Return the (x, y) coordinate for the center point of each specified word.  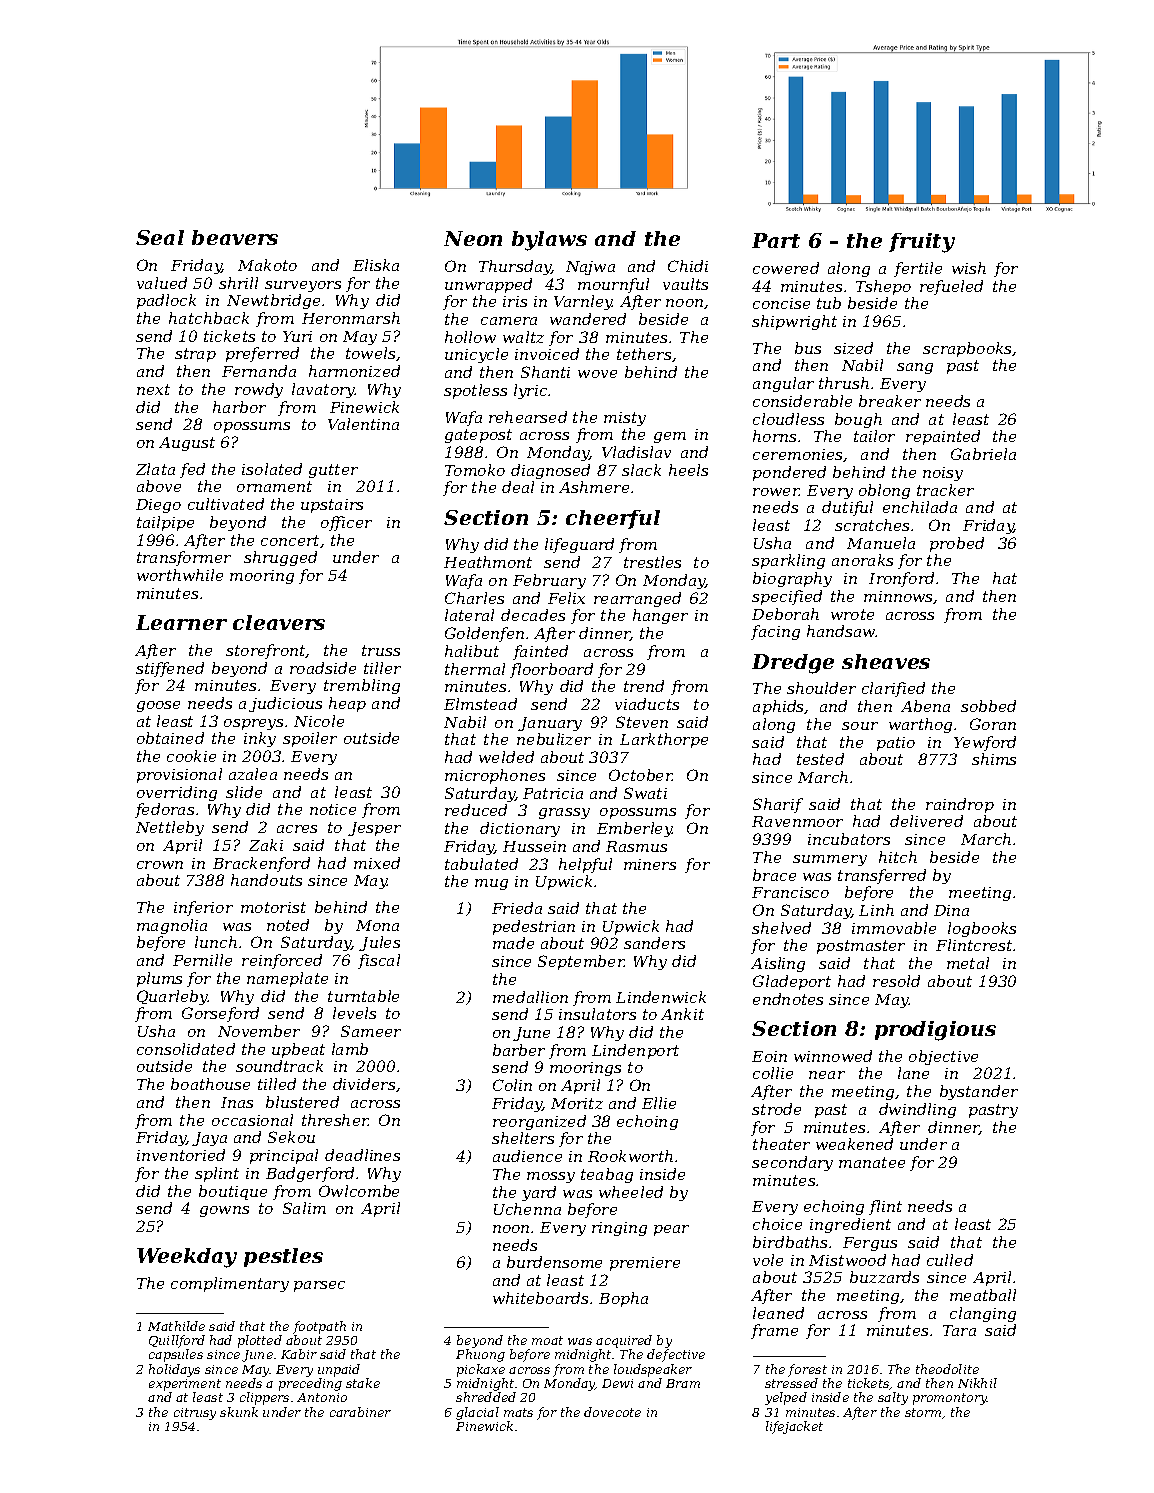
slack (641, 470)
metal (968, 963)
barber (519, 1050)
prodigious (935, 1031)
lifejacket (794, 1427)
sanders (654, 943)
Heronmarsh (351, 318)
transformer (184, 558)
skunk (239, 1412)
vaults (685, 284)
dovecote (612, 1412)
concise (781, 303)
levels (354, 1013)
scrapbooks (968, 349)
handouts (266, 880)
